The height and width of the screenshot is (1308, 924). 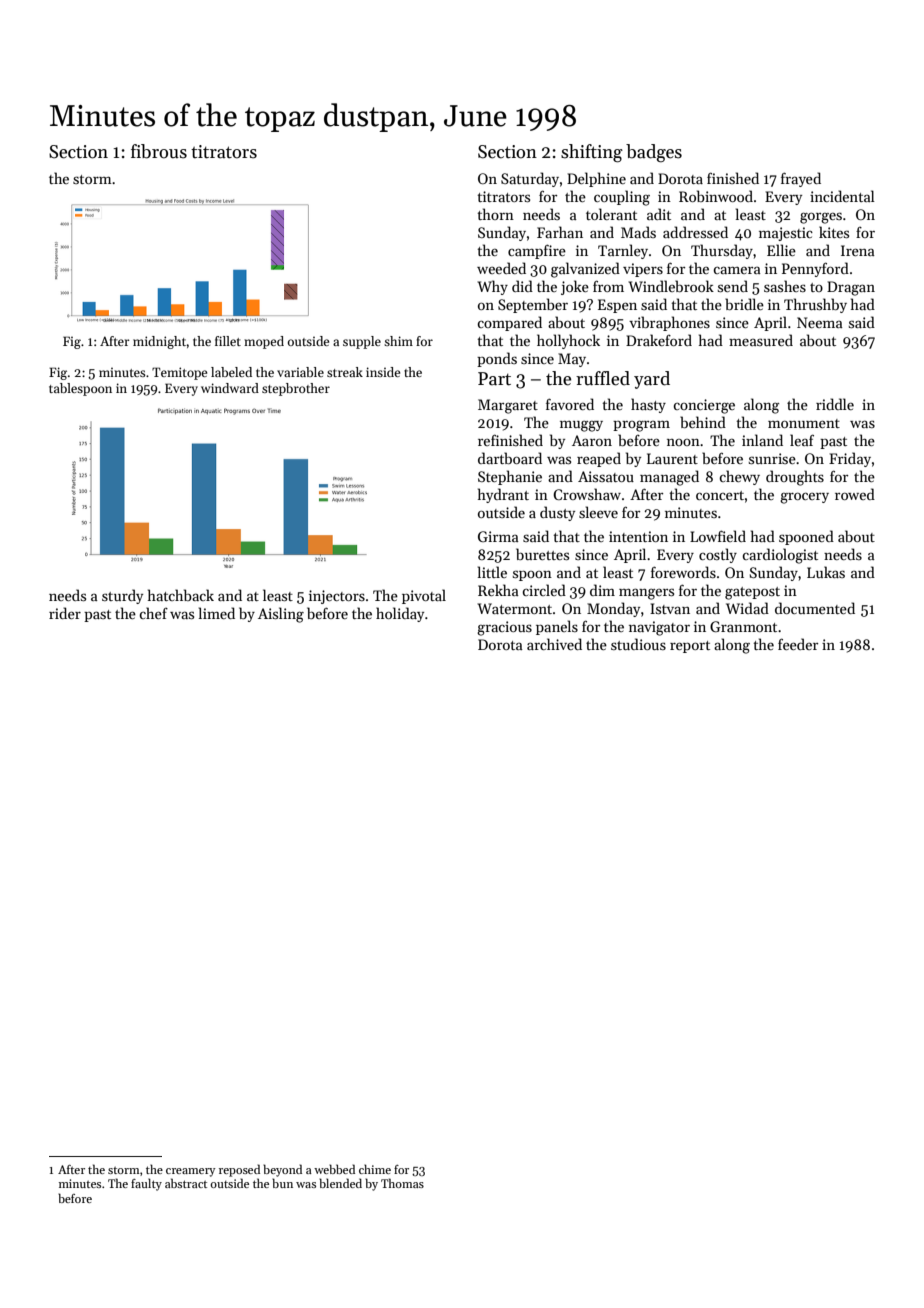 I want to click on chime, so click(x=375, y=1169).
